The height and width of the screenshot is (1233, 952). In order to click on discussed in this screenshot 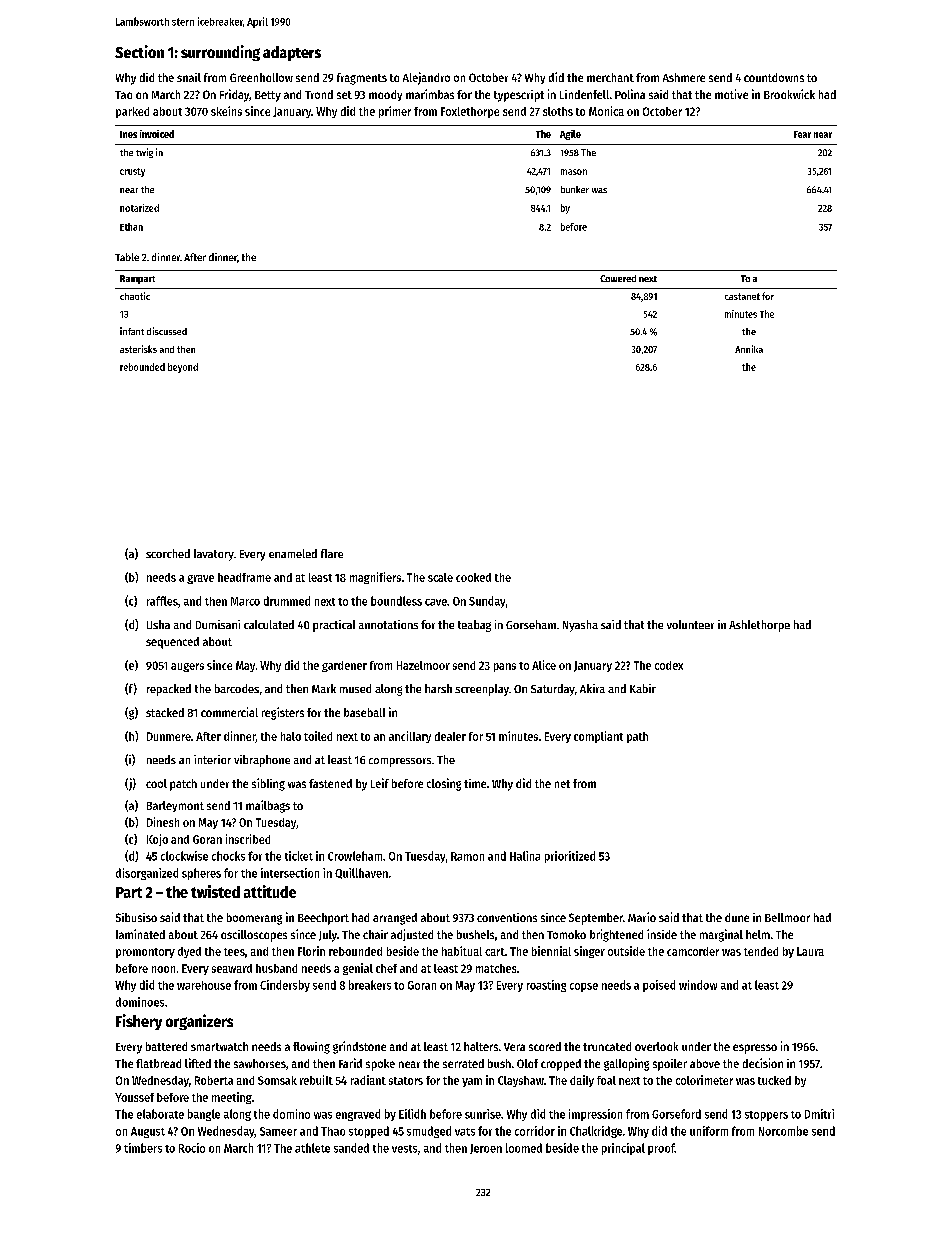, I will do `click(167, 331)`.
